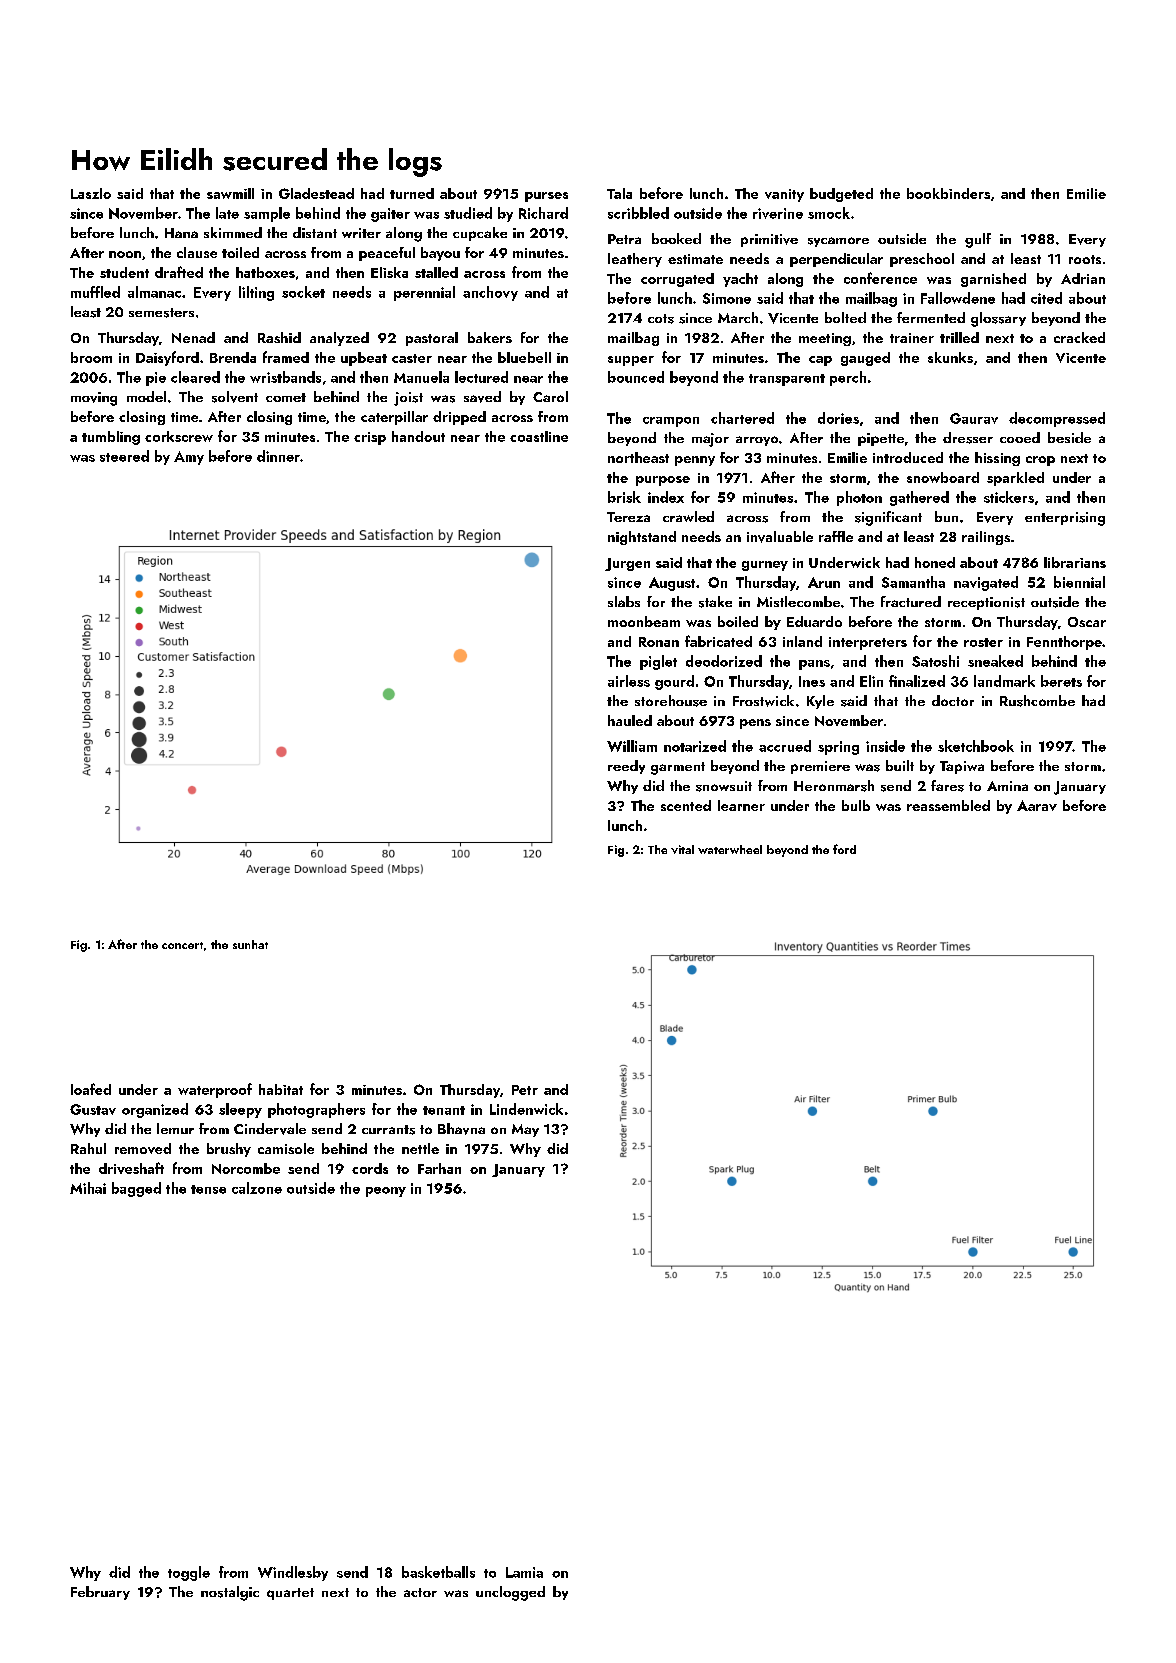 The width and height of the page is (1176, 1663). I want to click on Aarav, so click(1037, 805).
